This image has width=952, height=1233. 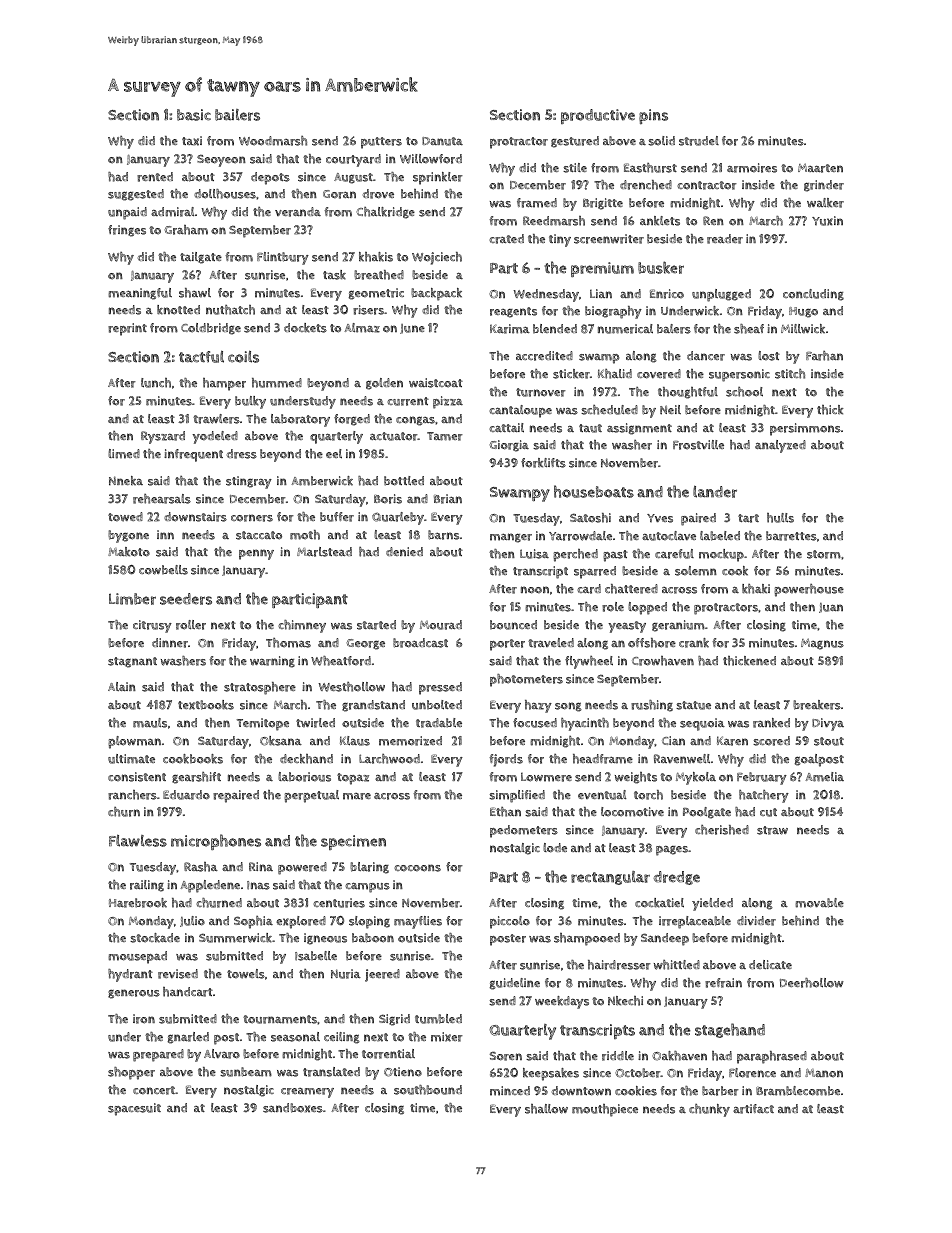 What do you see at coordinates (194, 115) in the image?
I see `basic` at bounding box center [194, 115].
